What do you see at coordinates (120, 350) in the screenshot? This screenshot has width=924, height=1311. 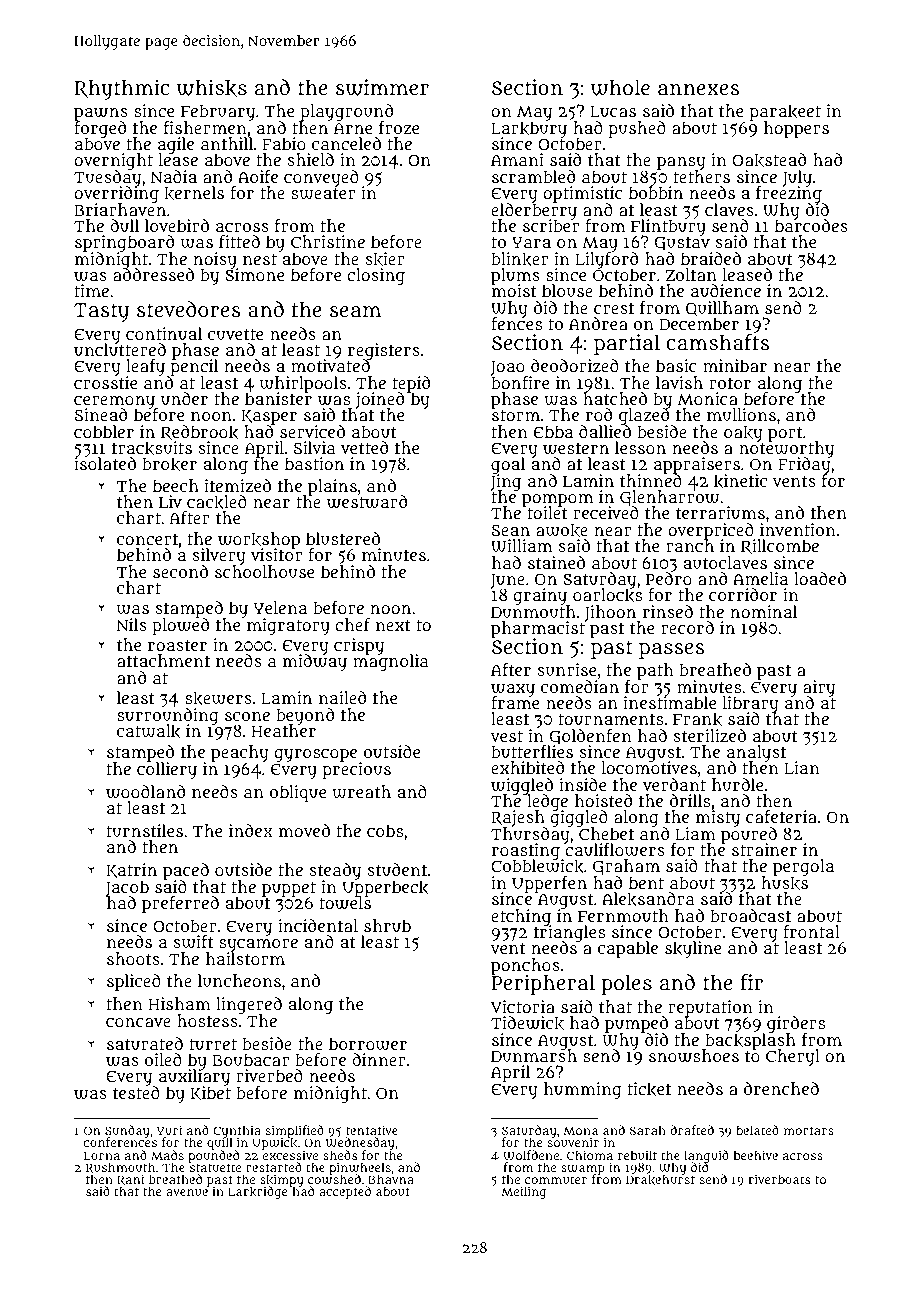 I see `uncluttered` at bounding box center [120, 350].
